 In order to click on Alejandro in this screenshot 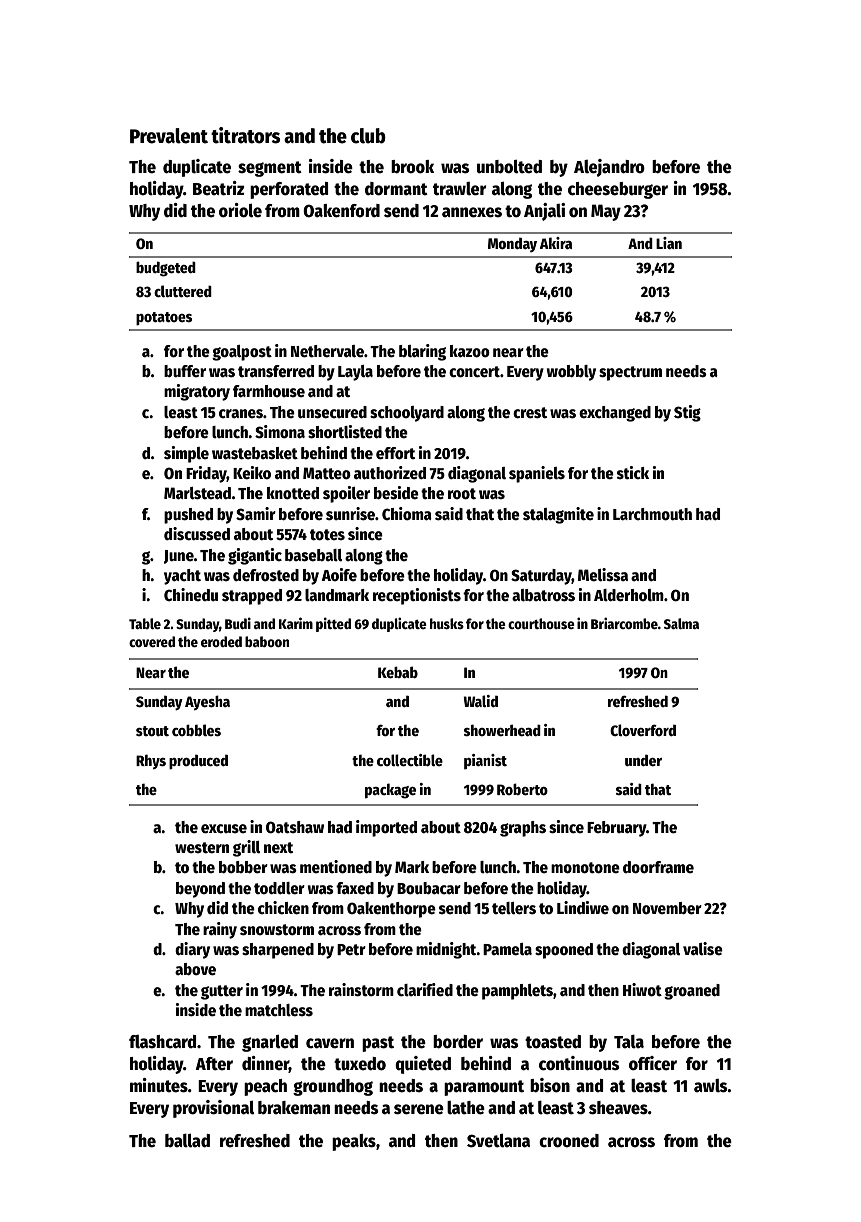, I will do `click(609, 168)`.
